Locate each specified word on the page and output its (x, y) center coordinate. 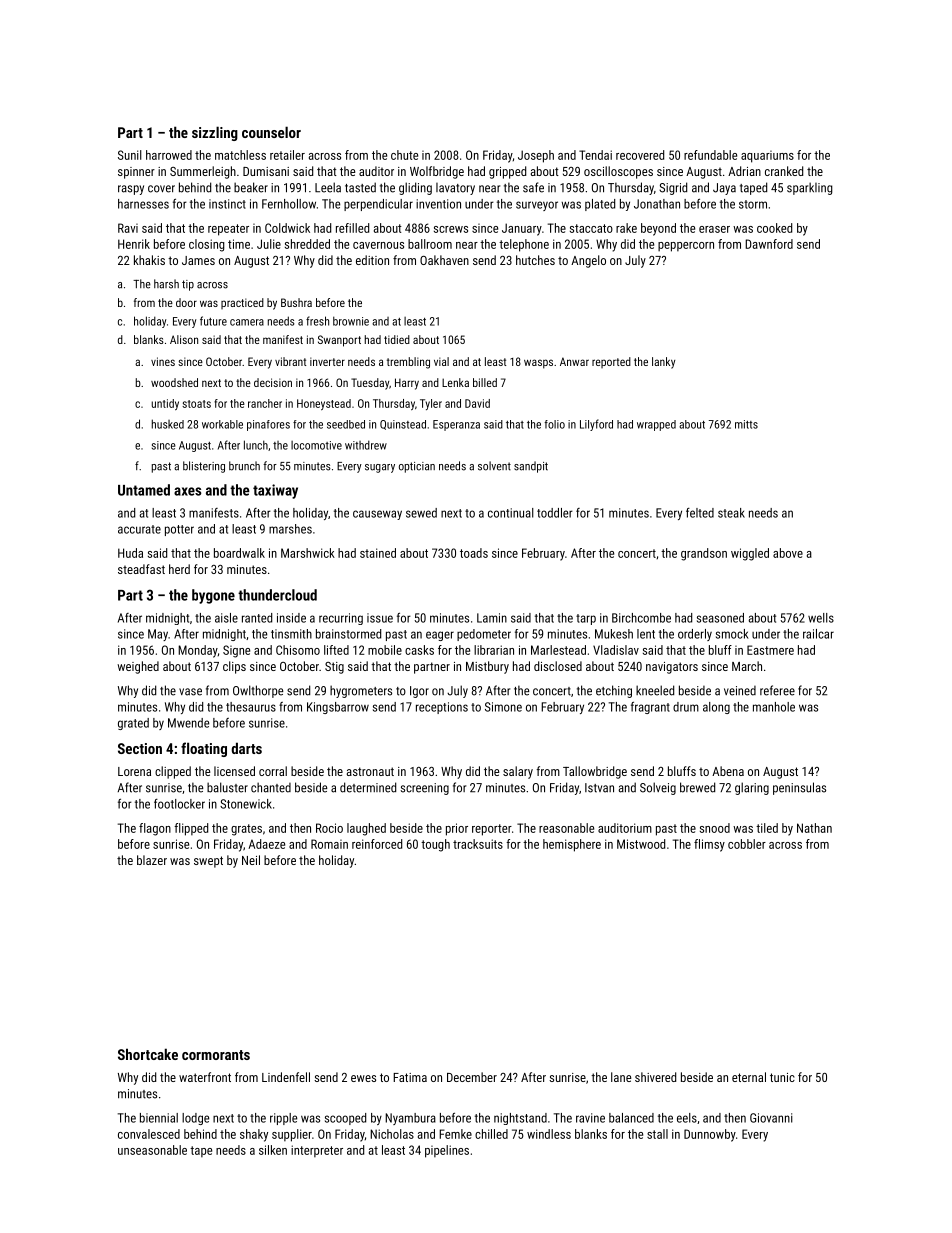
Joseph (536, 156)
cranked (784, 171)
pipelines (447, 1151)
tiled (767, 828)
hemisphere (572, 845)
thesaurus (251, 707)
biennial (159, 1118)
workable (222, 424)
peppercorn (686, 247)
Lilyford (596, 425)
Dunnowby (710, 1135)
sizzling (215, 133)
